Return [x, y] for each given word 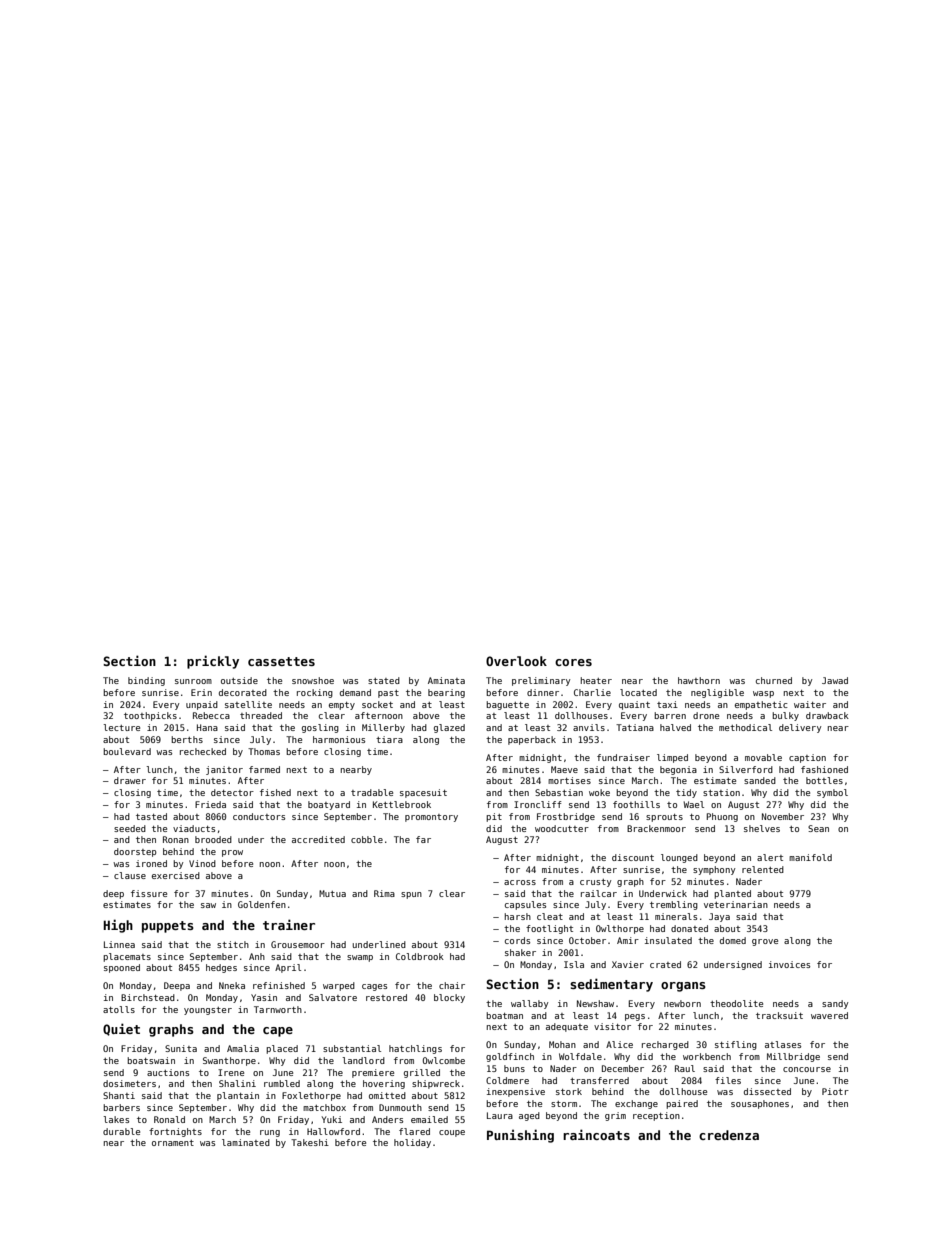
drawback [827, 715]
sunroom [193, 681]
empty [342, 706]
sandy [835, 1004]
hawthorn [699, 680]
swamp [360, 958]
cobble [367, 839]
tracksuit [779, 1015]
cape [278, 1032]
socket [377, 704]
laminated [246, 1142]
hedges [221, 968]
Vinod [202, 863]
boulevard [127, 751]
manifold [810, 857]
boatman [504, 1015]
